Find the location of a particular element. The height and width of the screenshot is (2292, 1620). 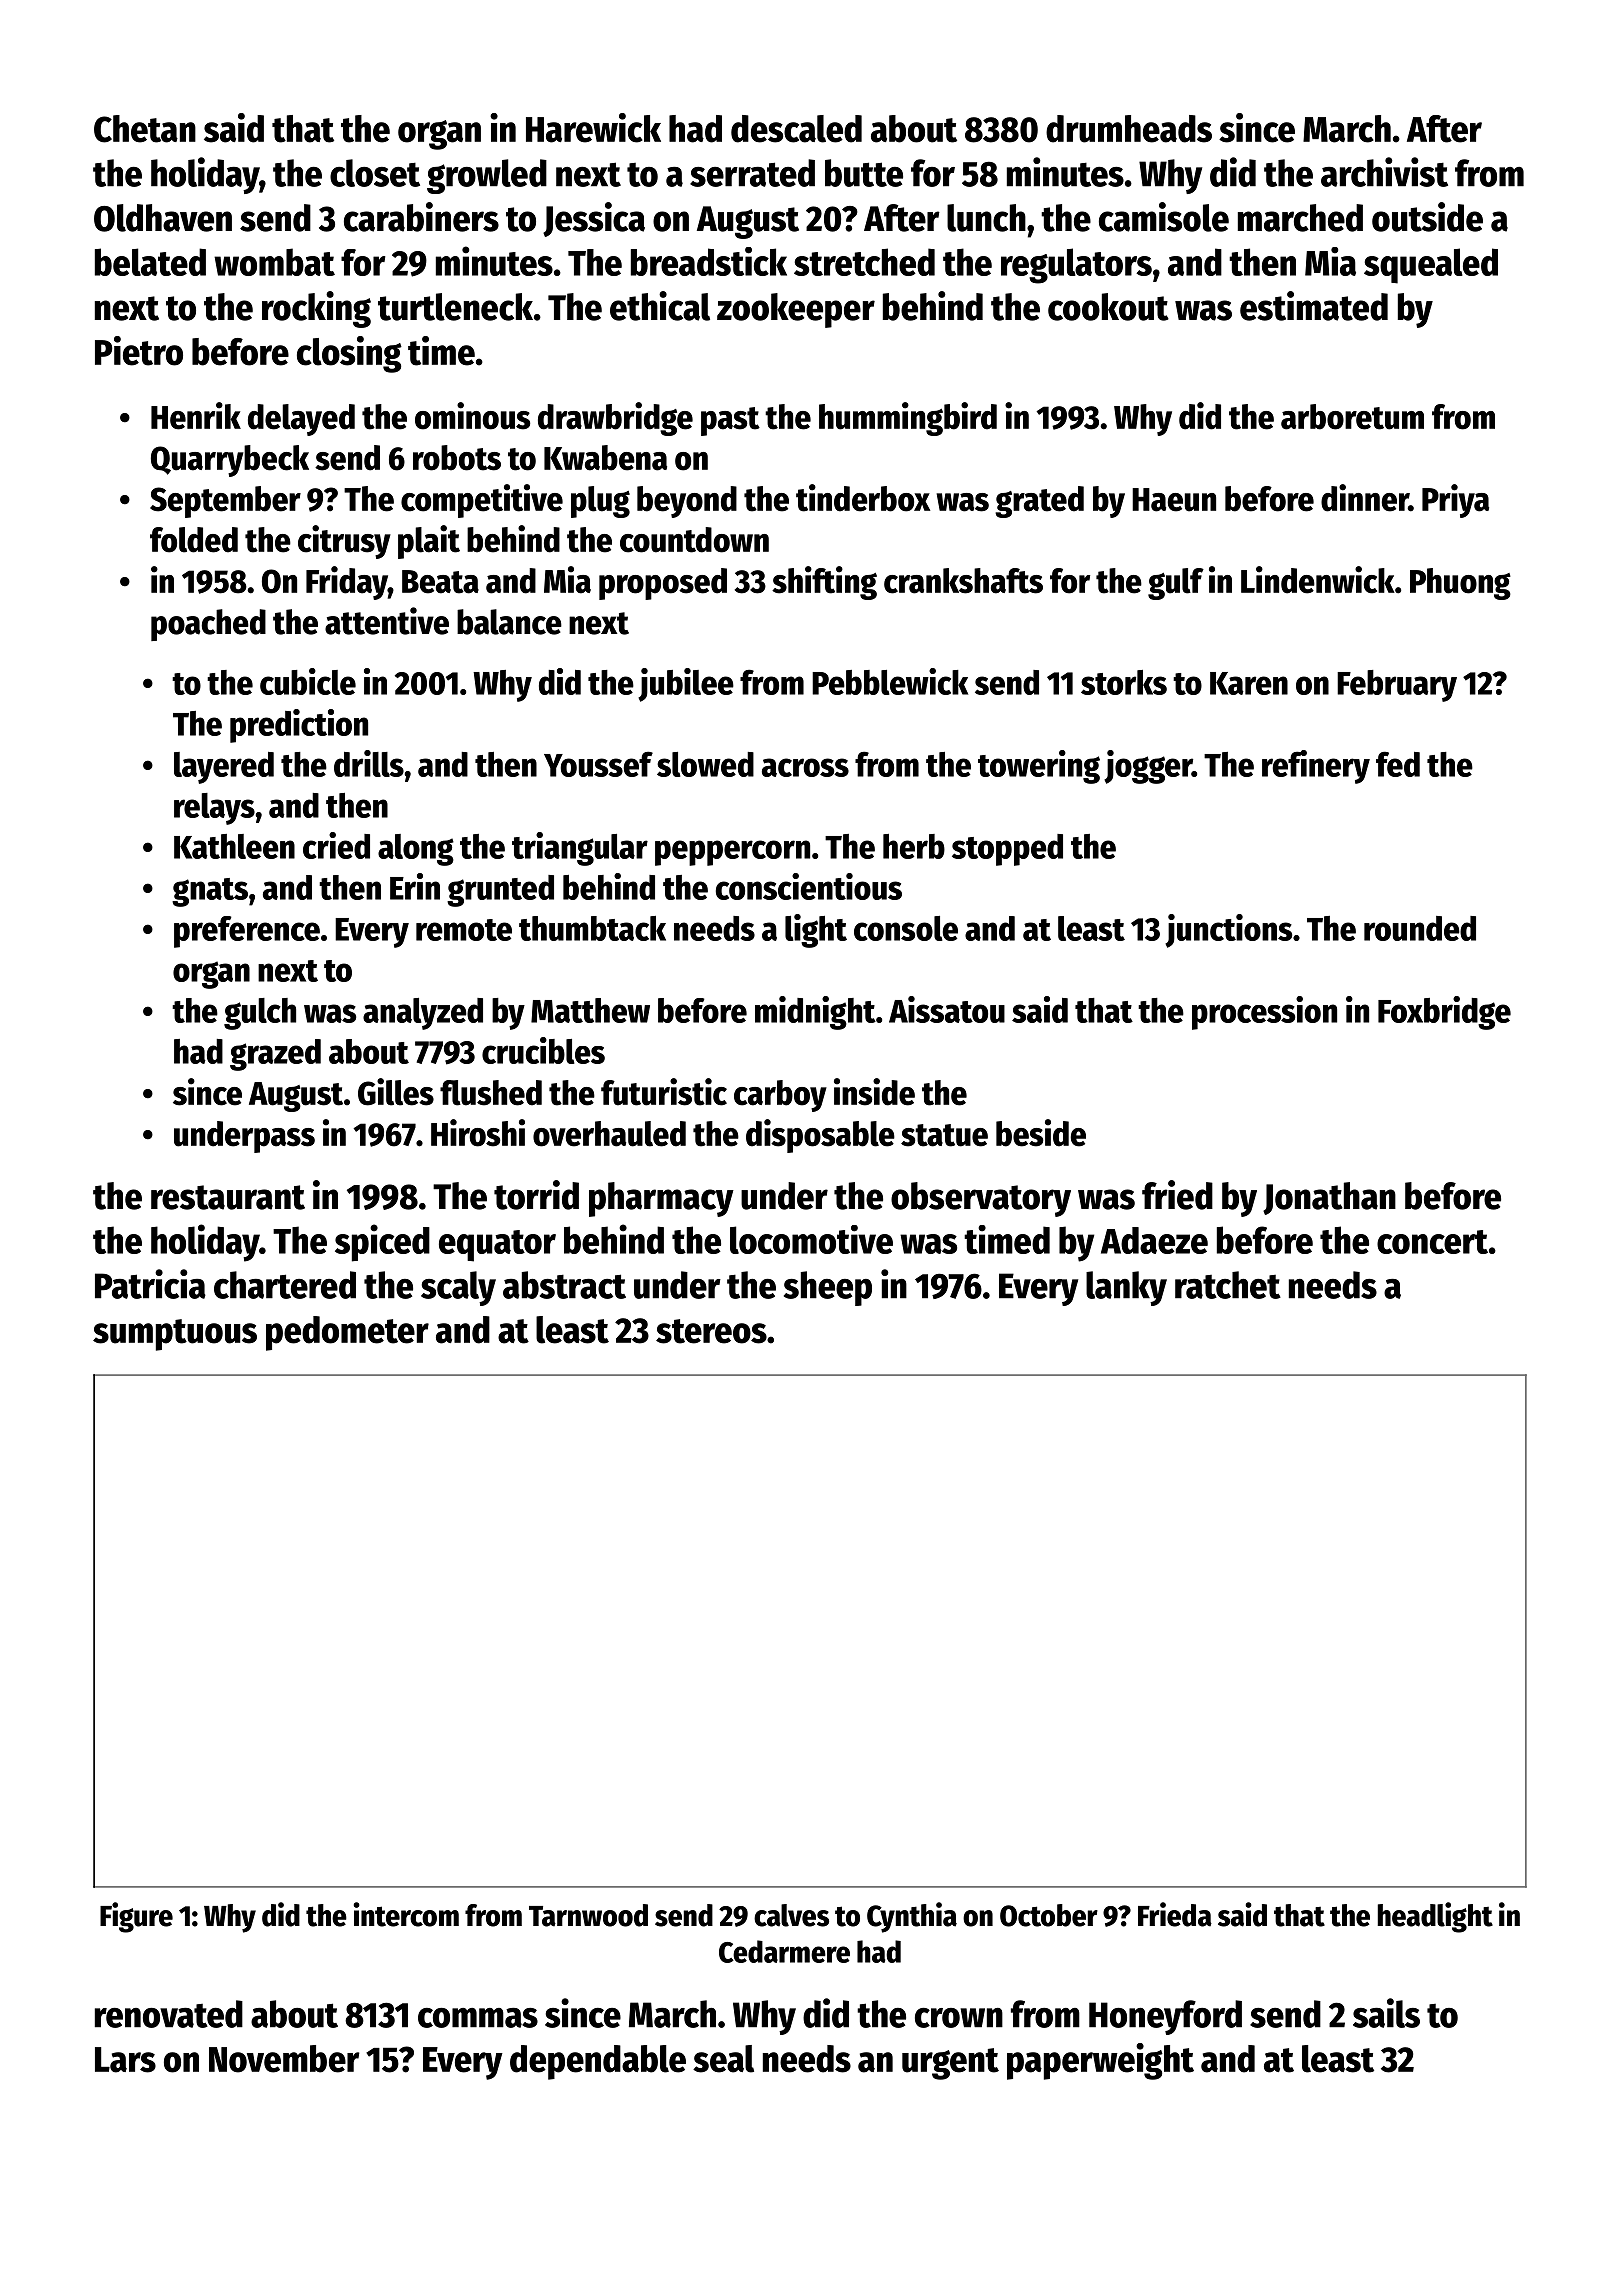

spiced is located at coordinates (382, 1243).
